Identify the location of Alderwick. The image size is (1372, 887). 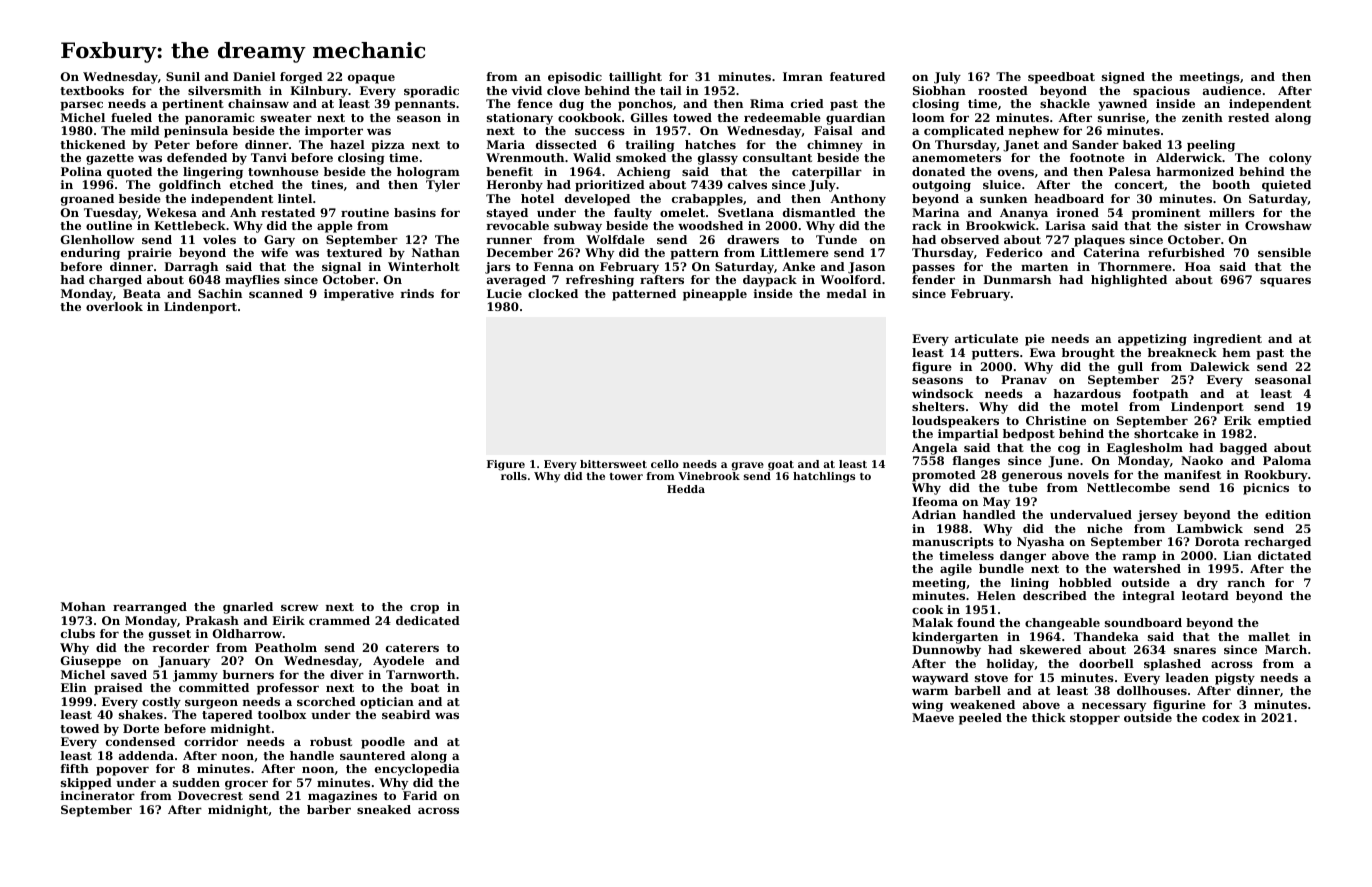
(1189, 157).
